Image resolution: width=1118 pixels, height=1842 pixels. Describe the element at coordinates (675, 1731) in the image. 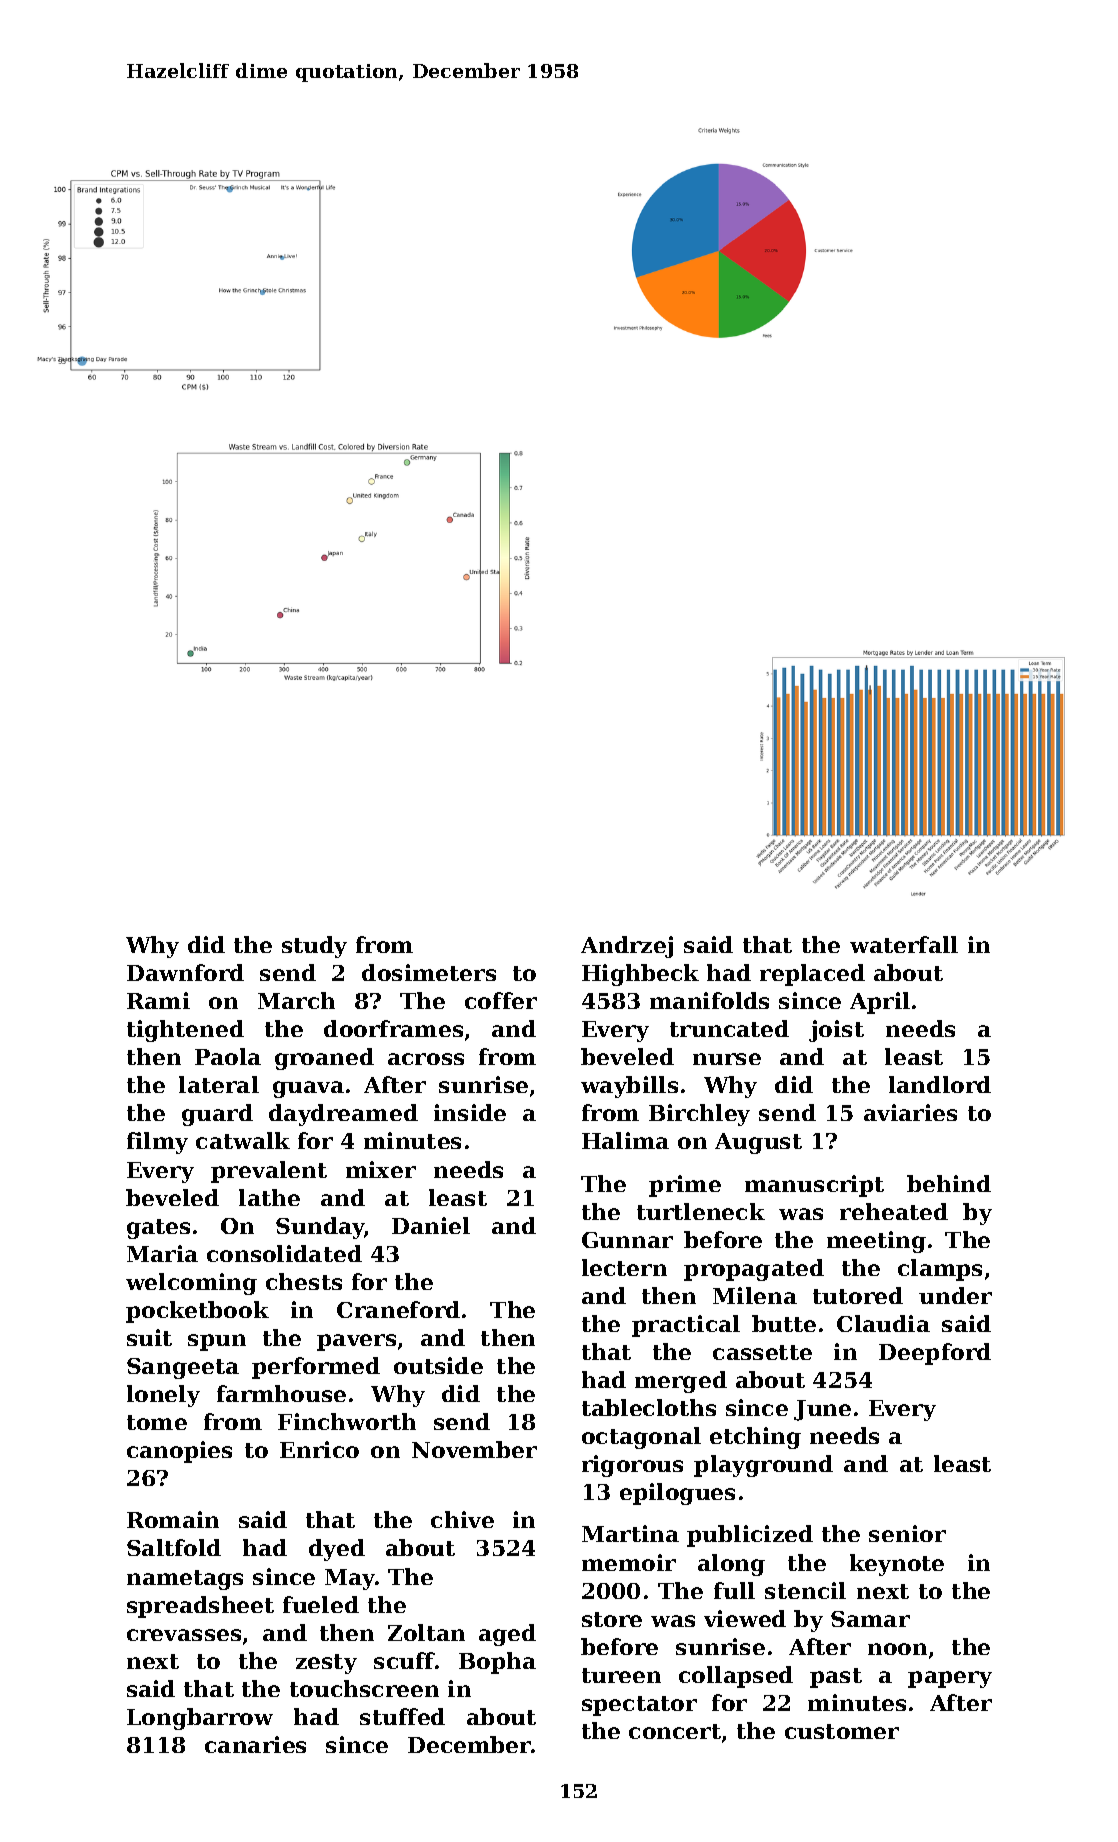

I see `concert` at that location.
